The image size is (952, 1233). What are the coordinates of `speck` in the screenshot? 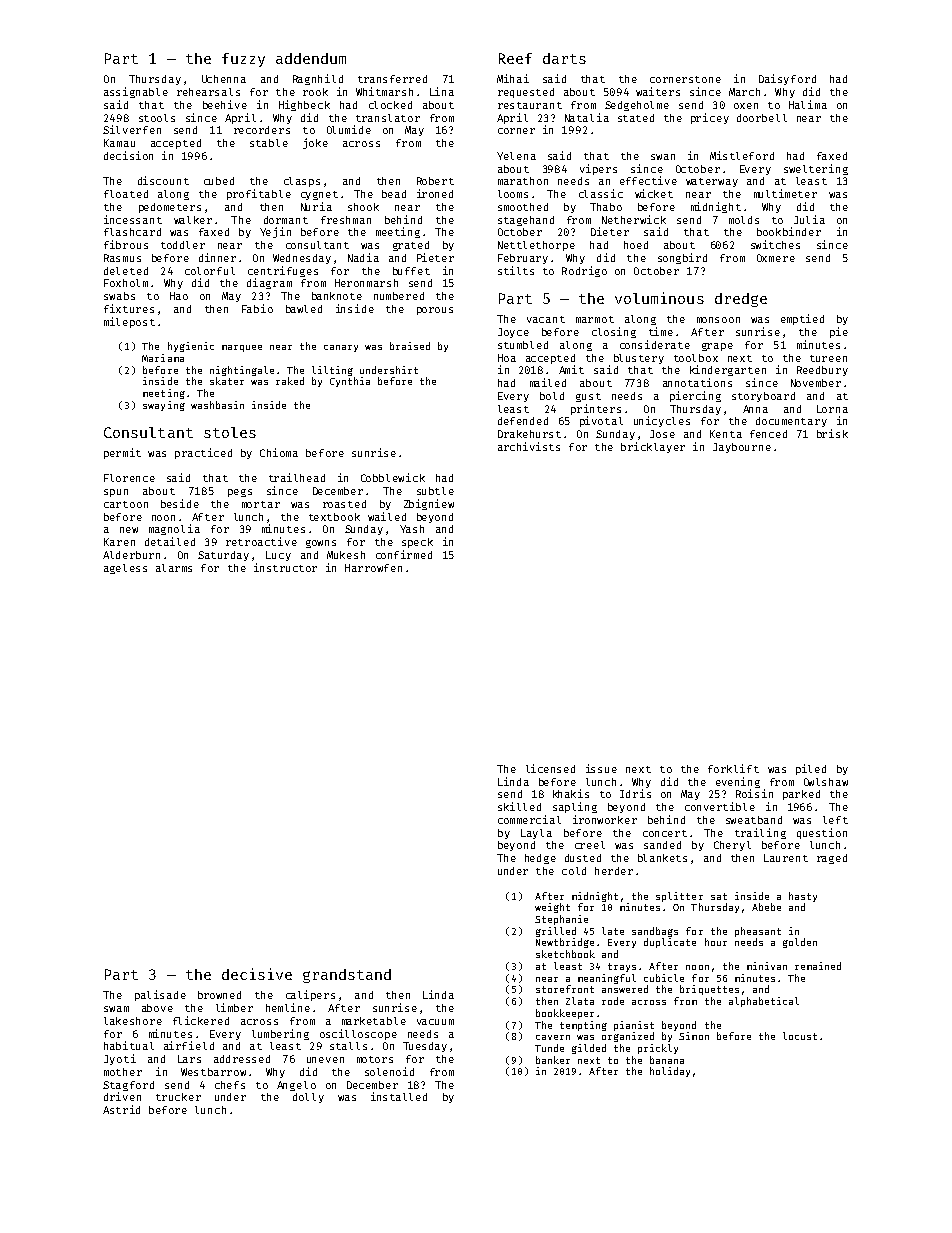 It's located at (417, 543).
